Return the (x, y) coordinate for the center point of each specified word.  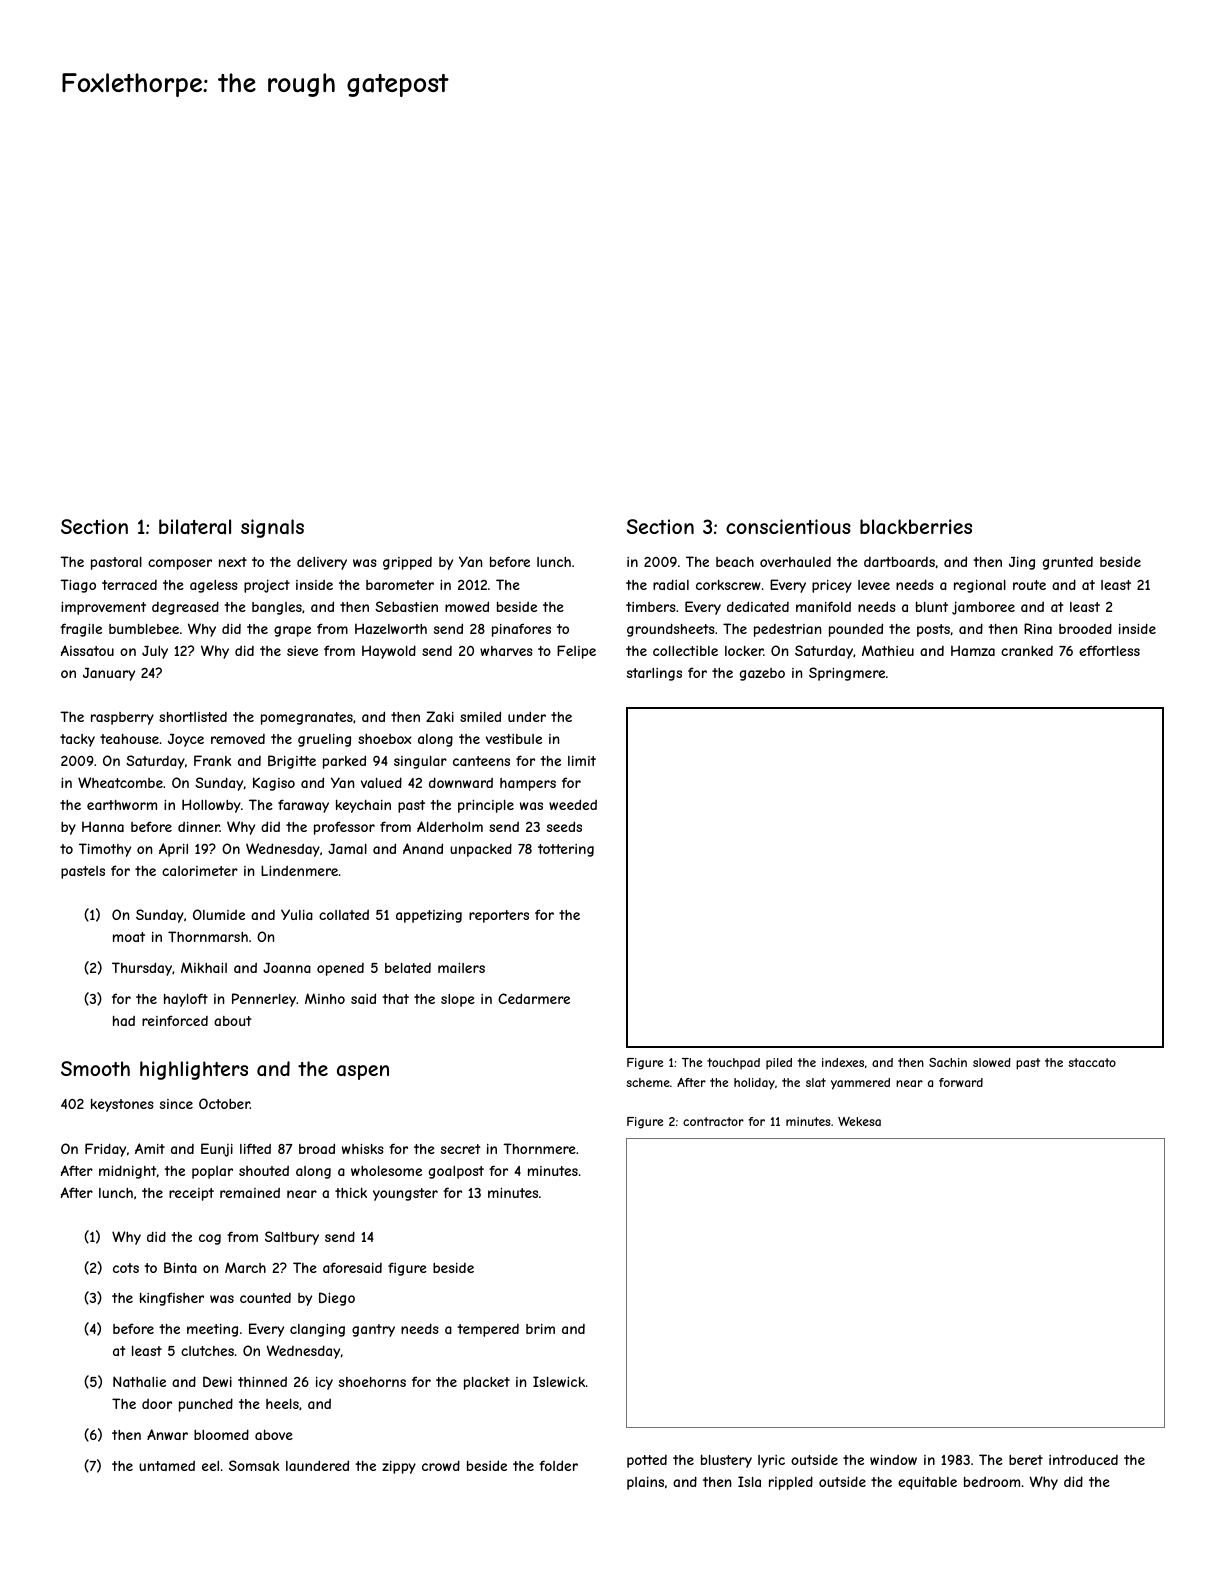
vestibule (514, 739)
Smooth (95, 1068)
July (155, 652)
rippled (791, 1483)
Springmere (847, 674)
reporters (499, 916)
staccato (1092, 1062)
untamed (167, 1466)
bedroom (992, 1482)
